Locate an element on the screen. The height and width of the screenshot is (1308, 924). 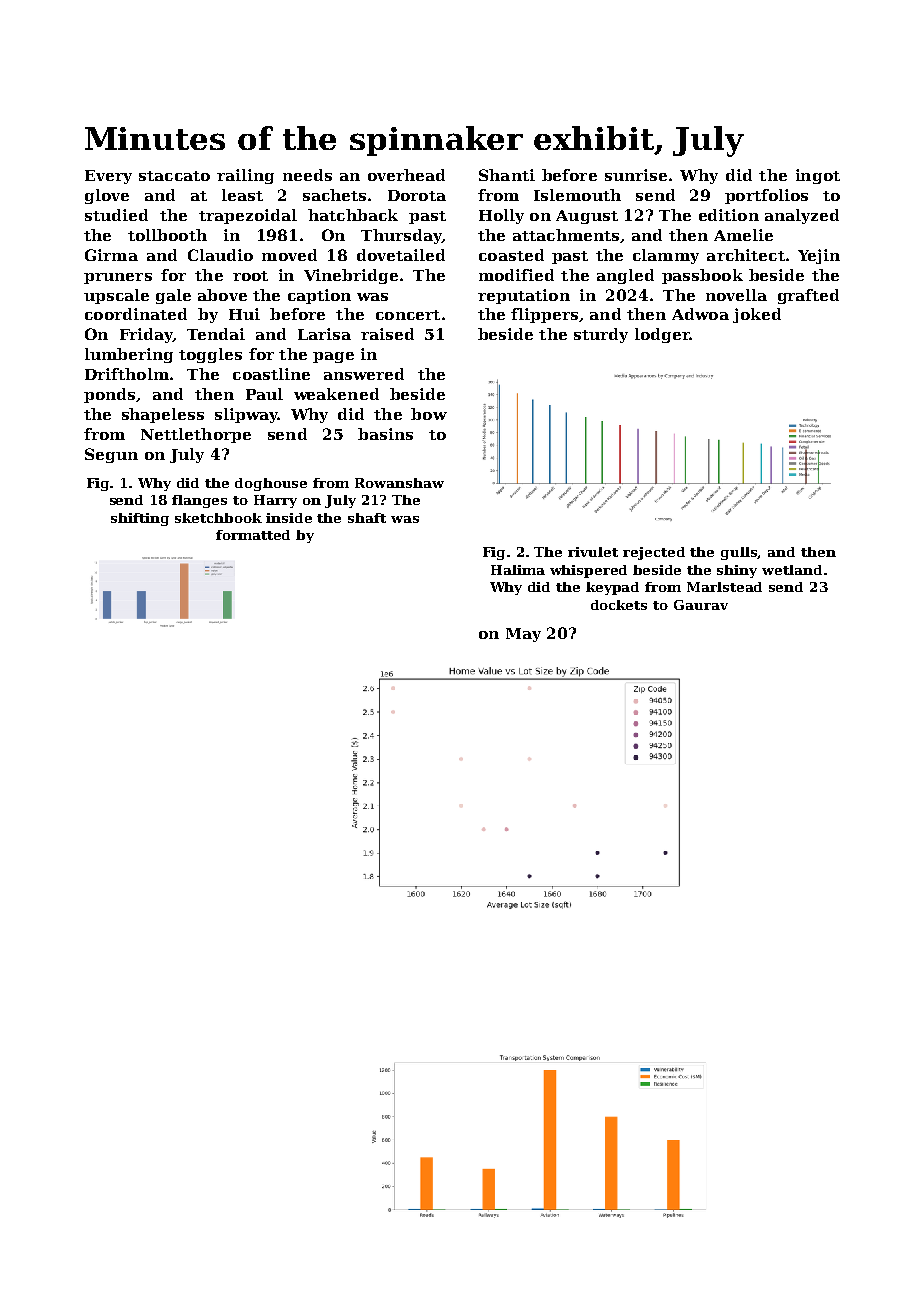
lodger is located at coordinates (662, 335).
